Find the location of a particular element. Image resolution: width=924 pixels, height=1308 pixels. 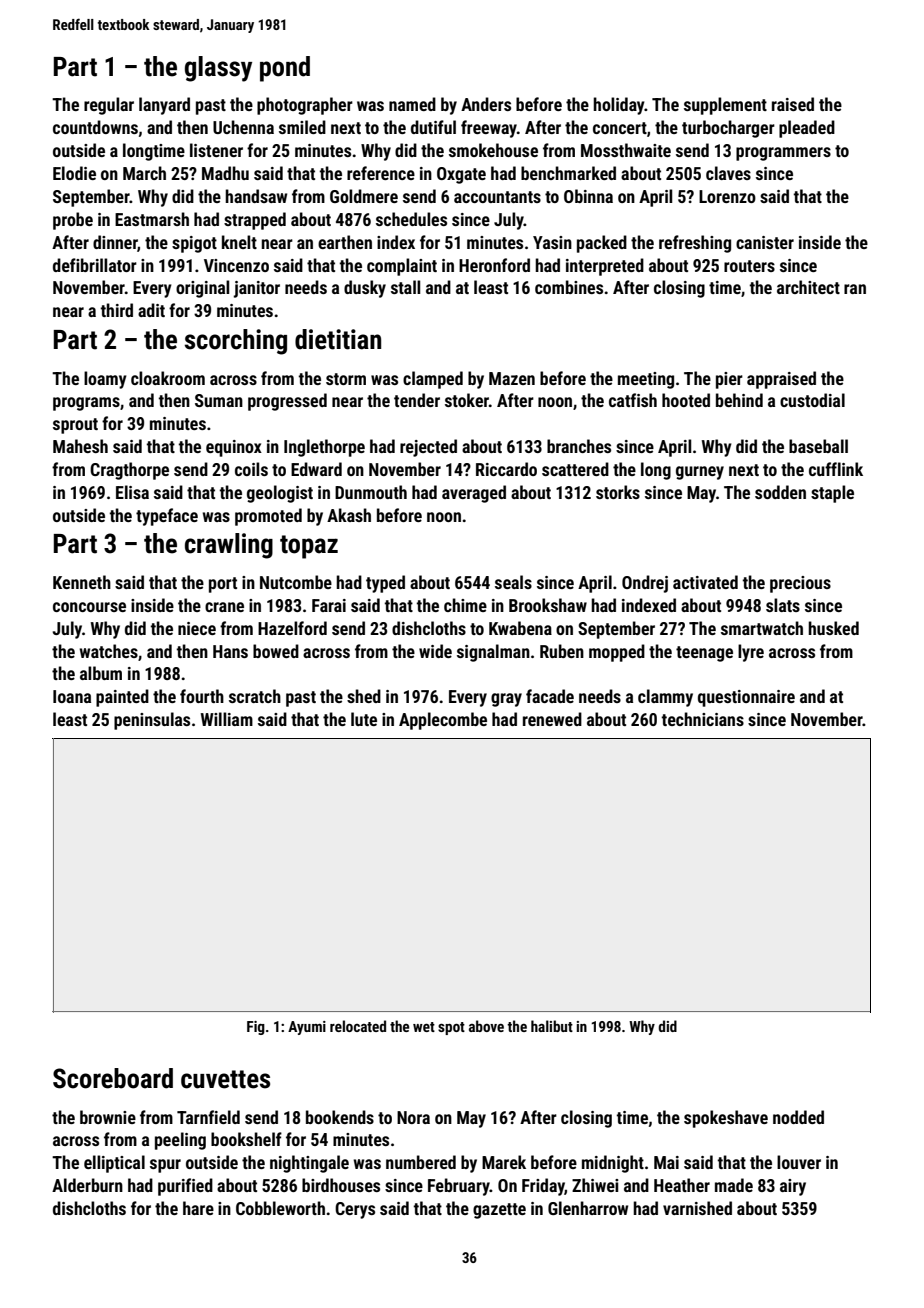

peninsulas is located at coordinates (152, 721).
